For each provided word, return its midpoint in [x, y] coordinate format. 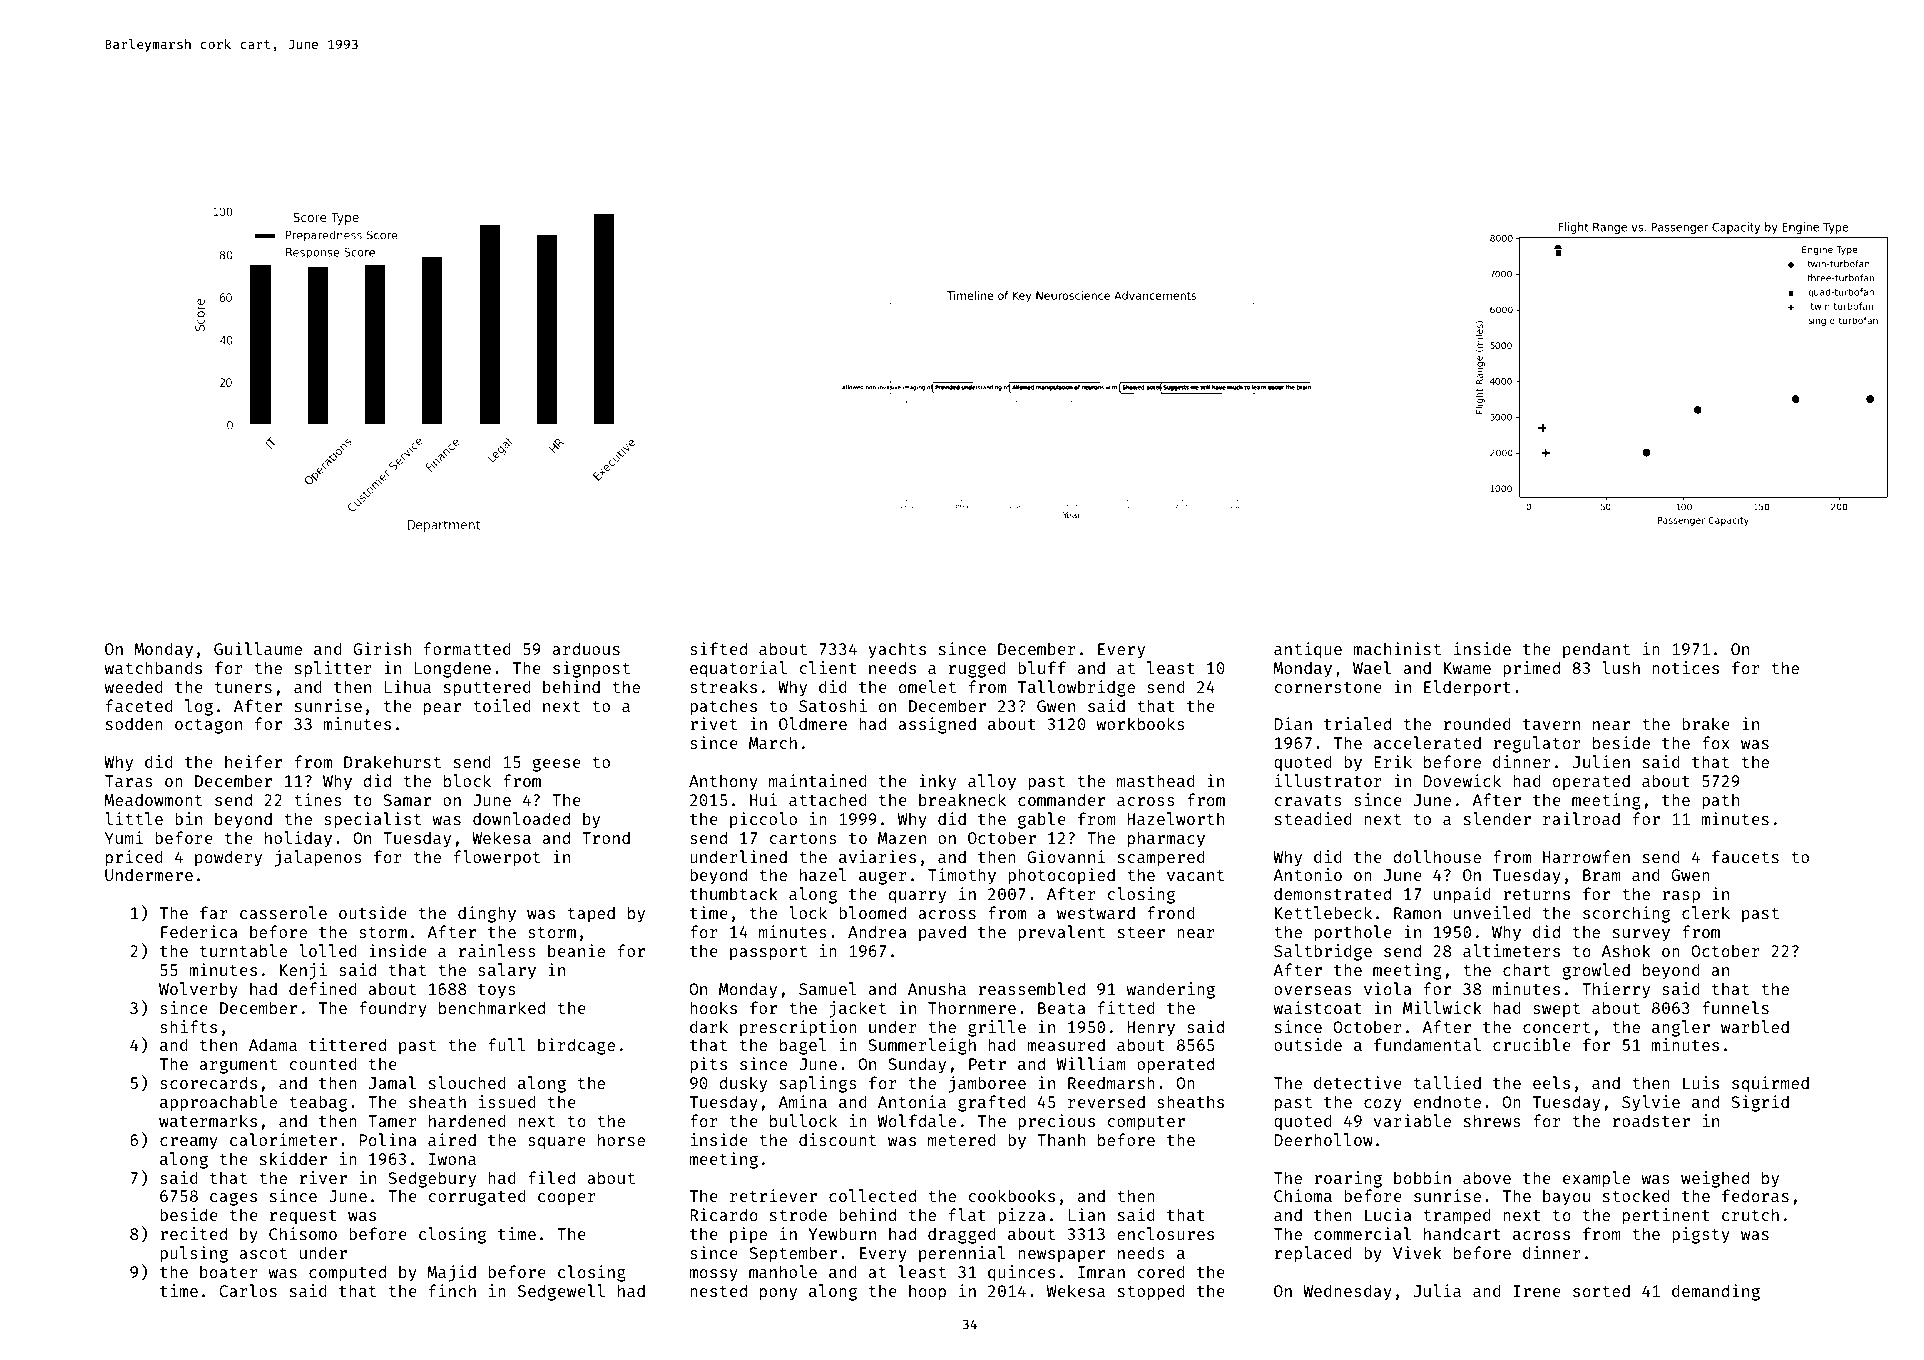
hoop [927, 1292]
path [1720, 801]
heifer [253, 761]
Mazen [902, 838]
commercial [1362, 1233]
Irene [1537, 1291]
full [506, 1044]
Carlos [248, 1290]
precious [1056, 1122]
